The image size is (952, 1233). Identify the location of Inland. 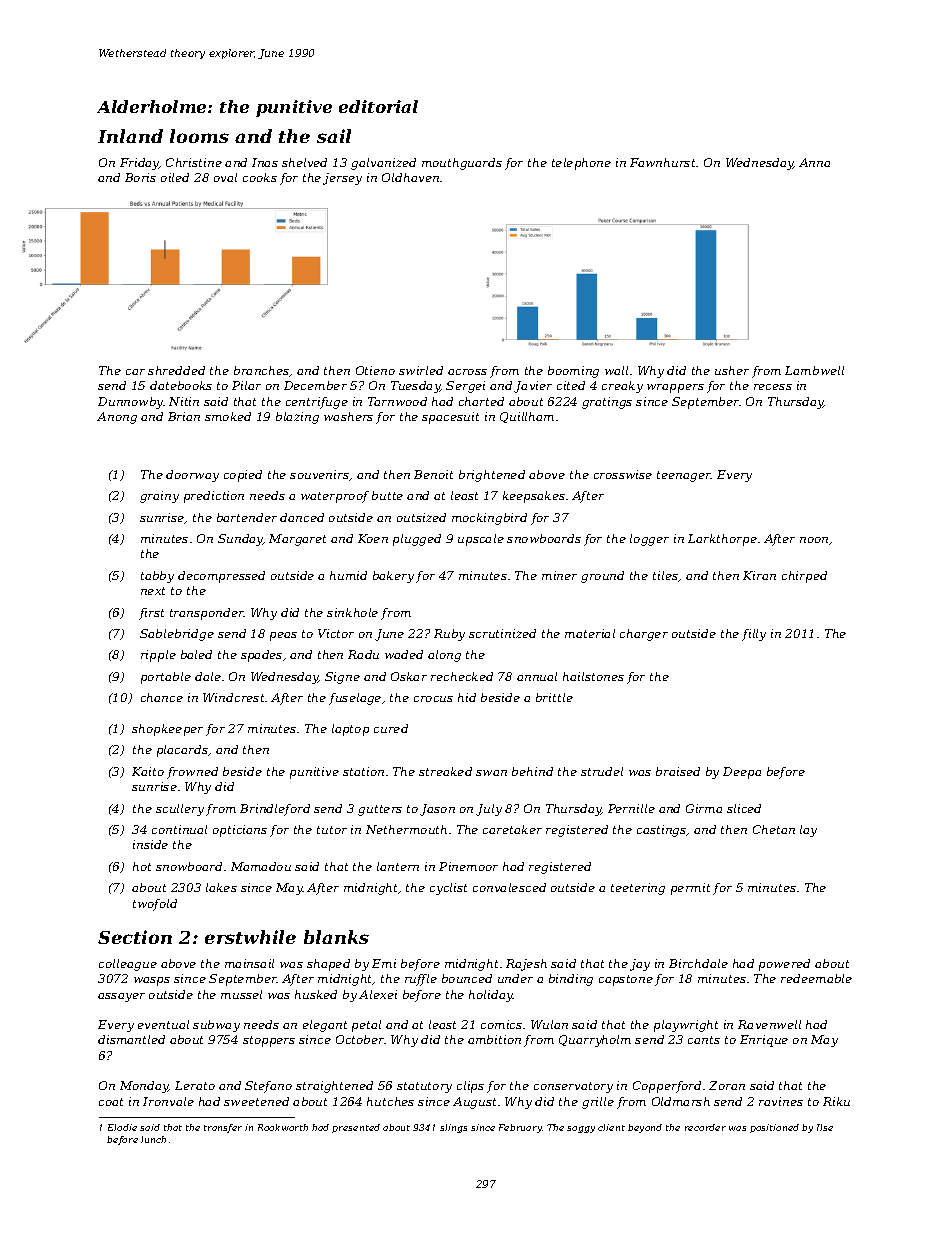
(130, 136).
